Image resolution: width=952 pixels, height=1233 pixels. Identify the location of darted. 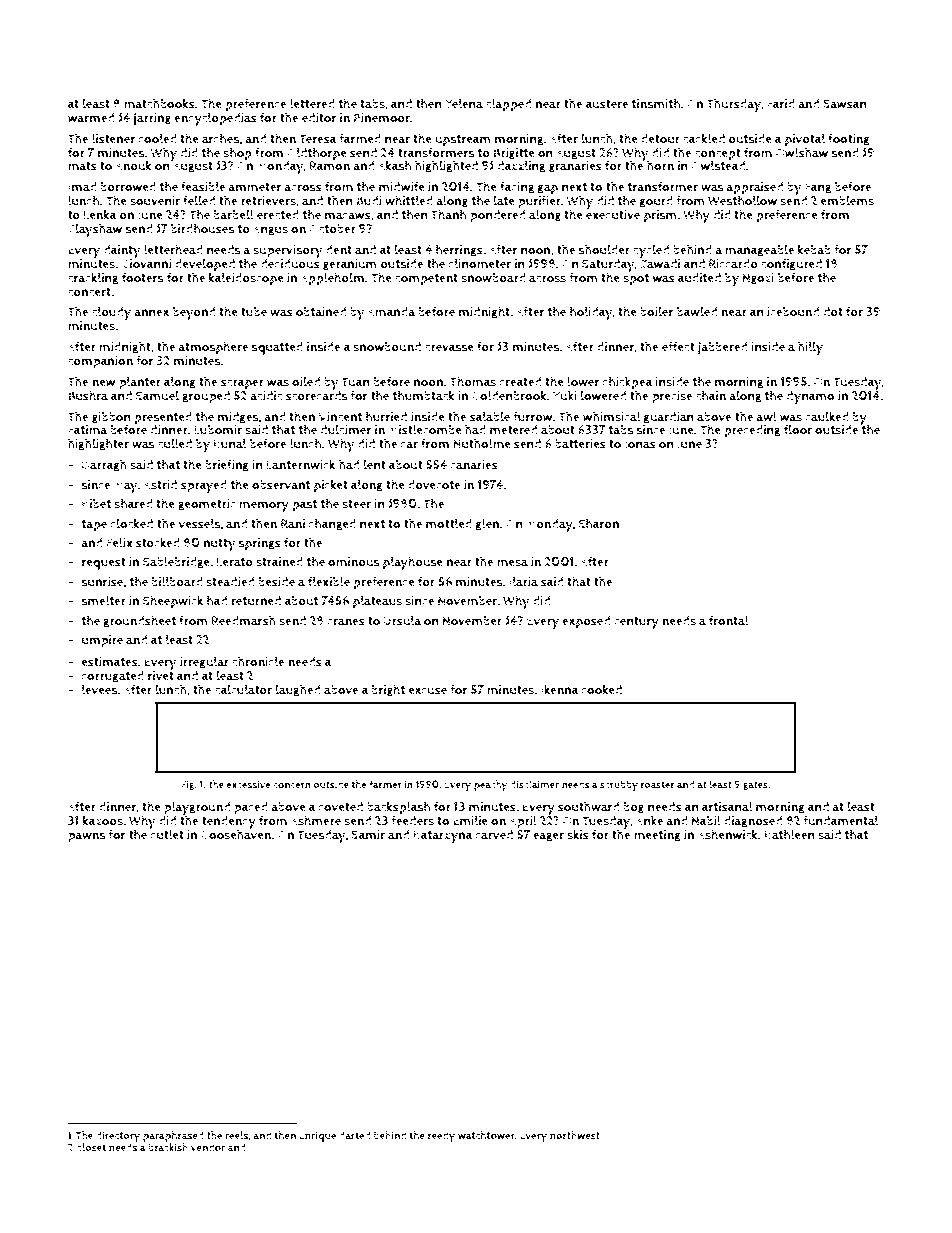
(355, 1135).
